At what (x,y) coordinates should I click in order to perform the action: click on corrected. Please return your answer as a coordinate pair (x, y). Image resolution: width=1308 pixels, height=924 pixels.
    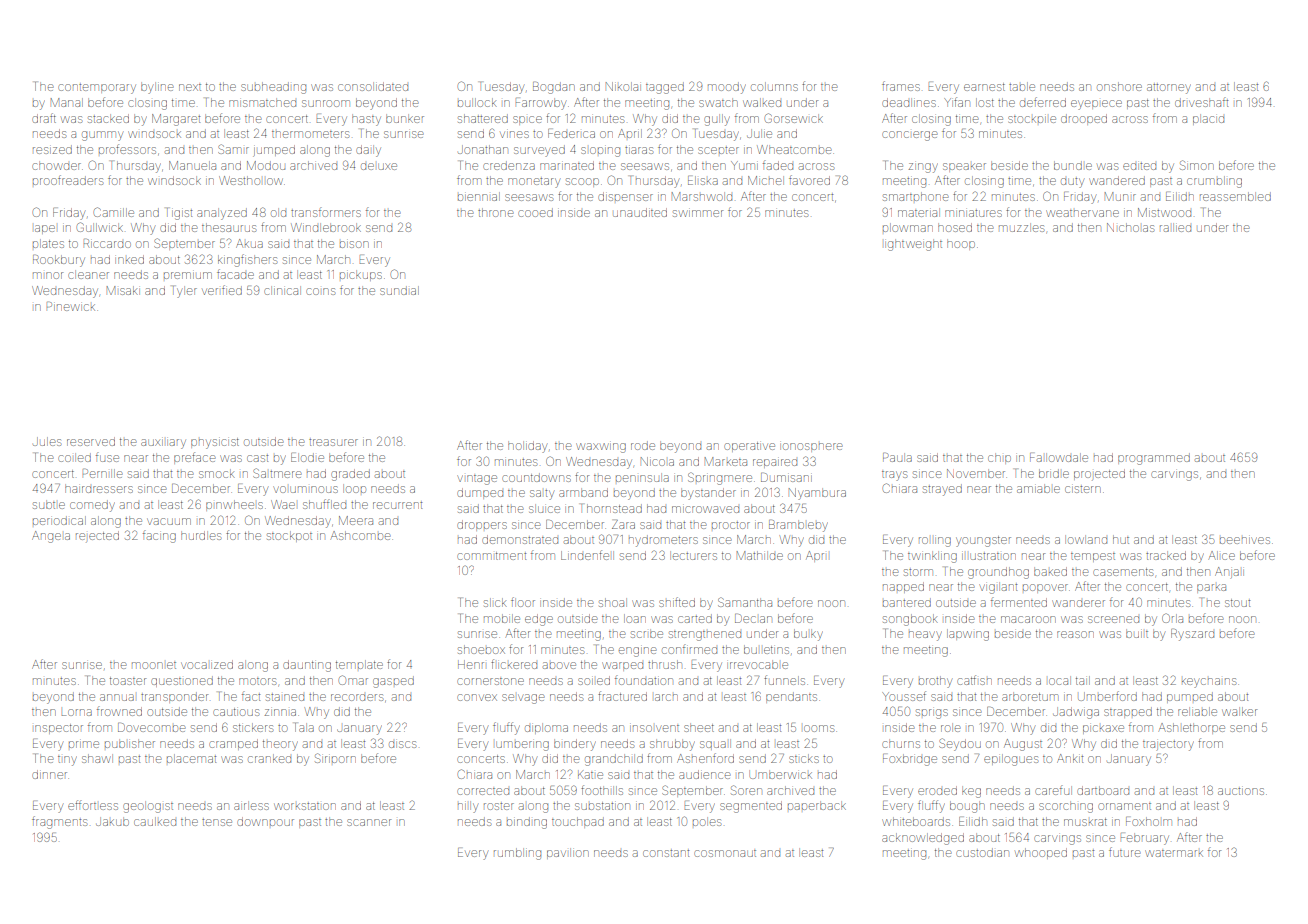
    Looking at the image, I should click on (483, 791).
